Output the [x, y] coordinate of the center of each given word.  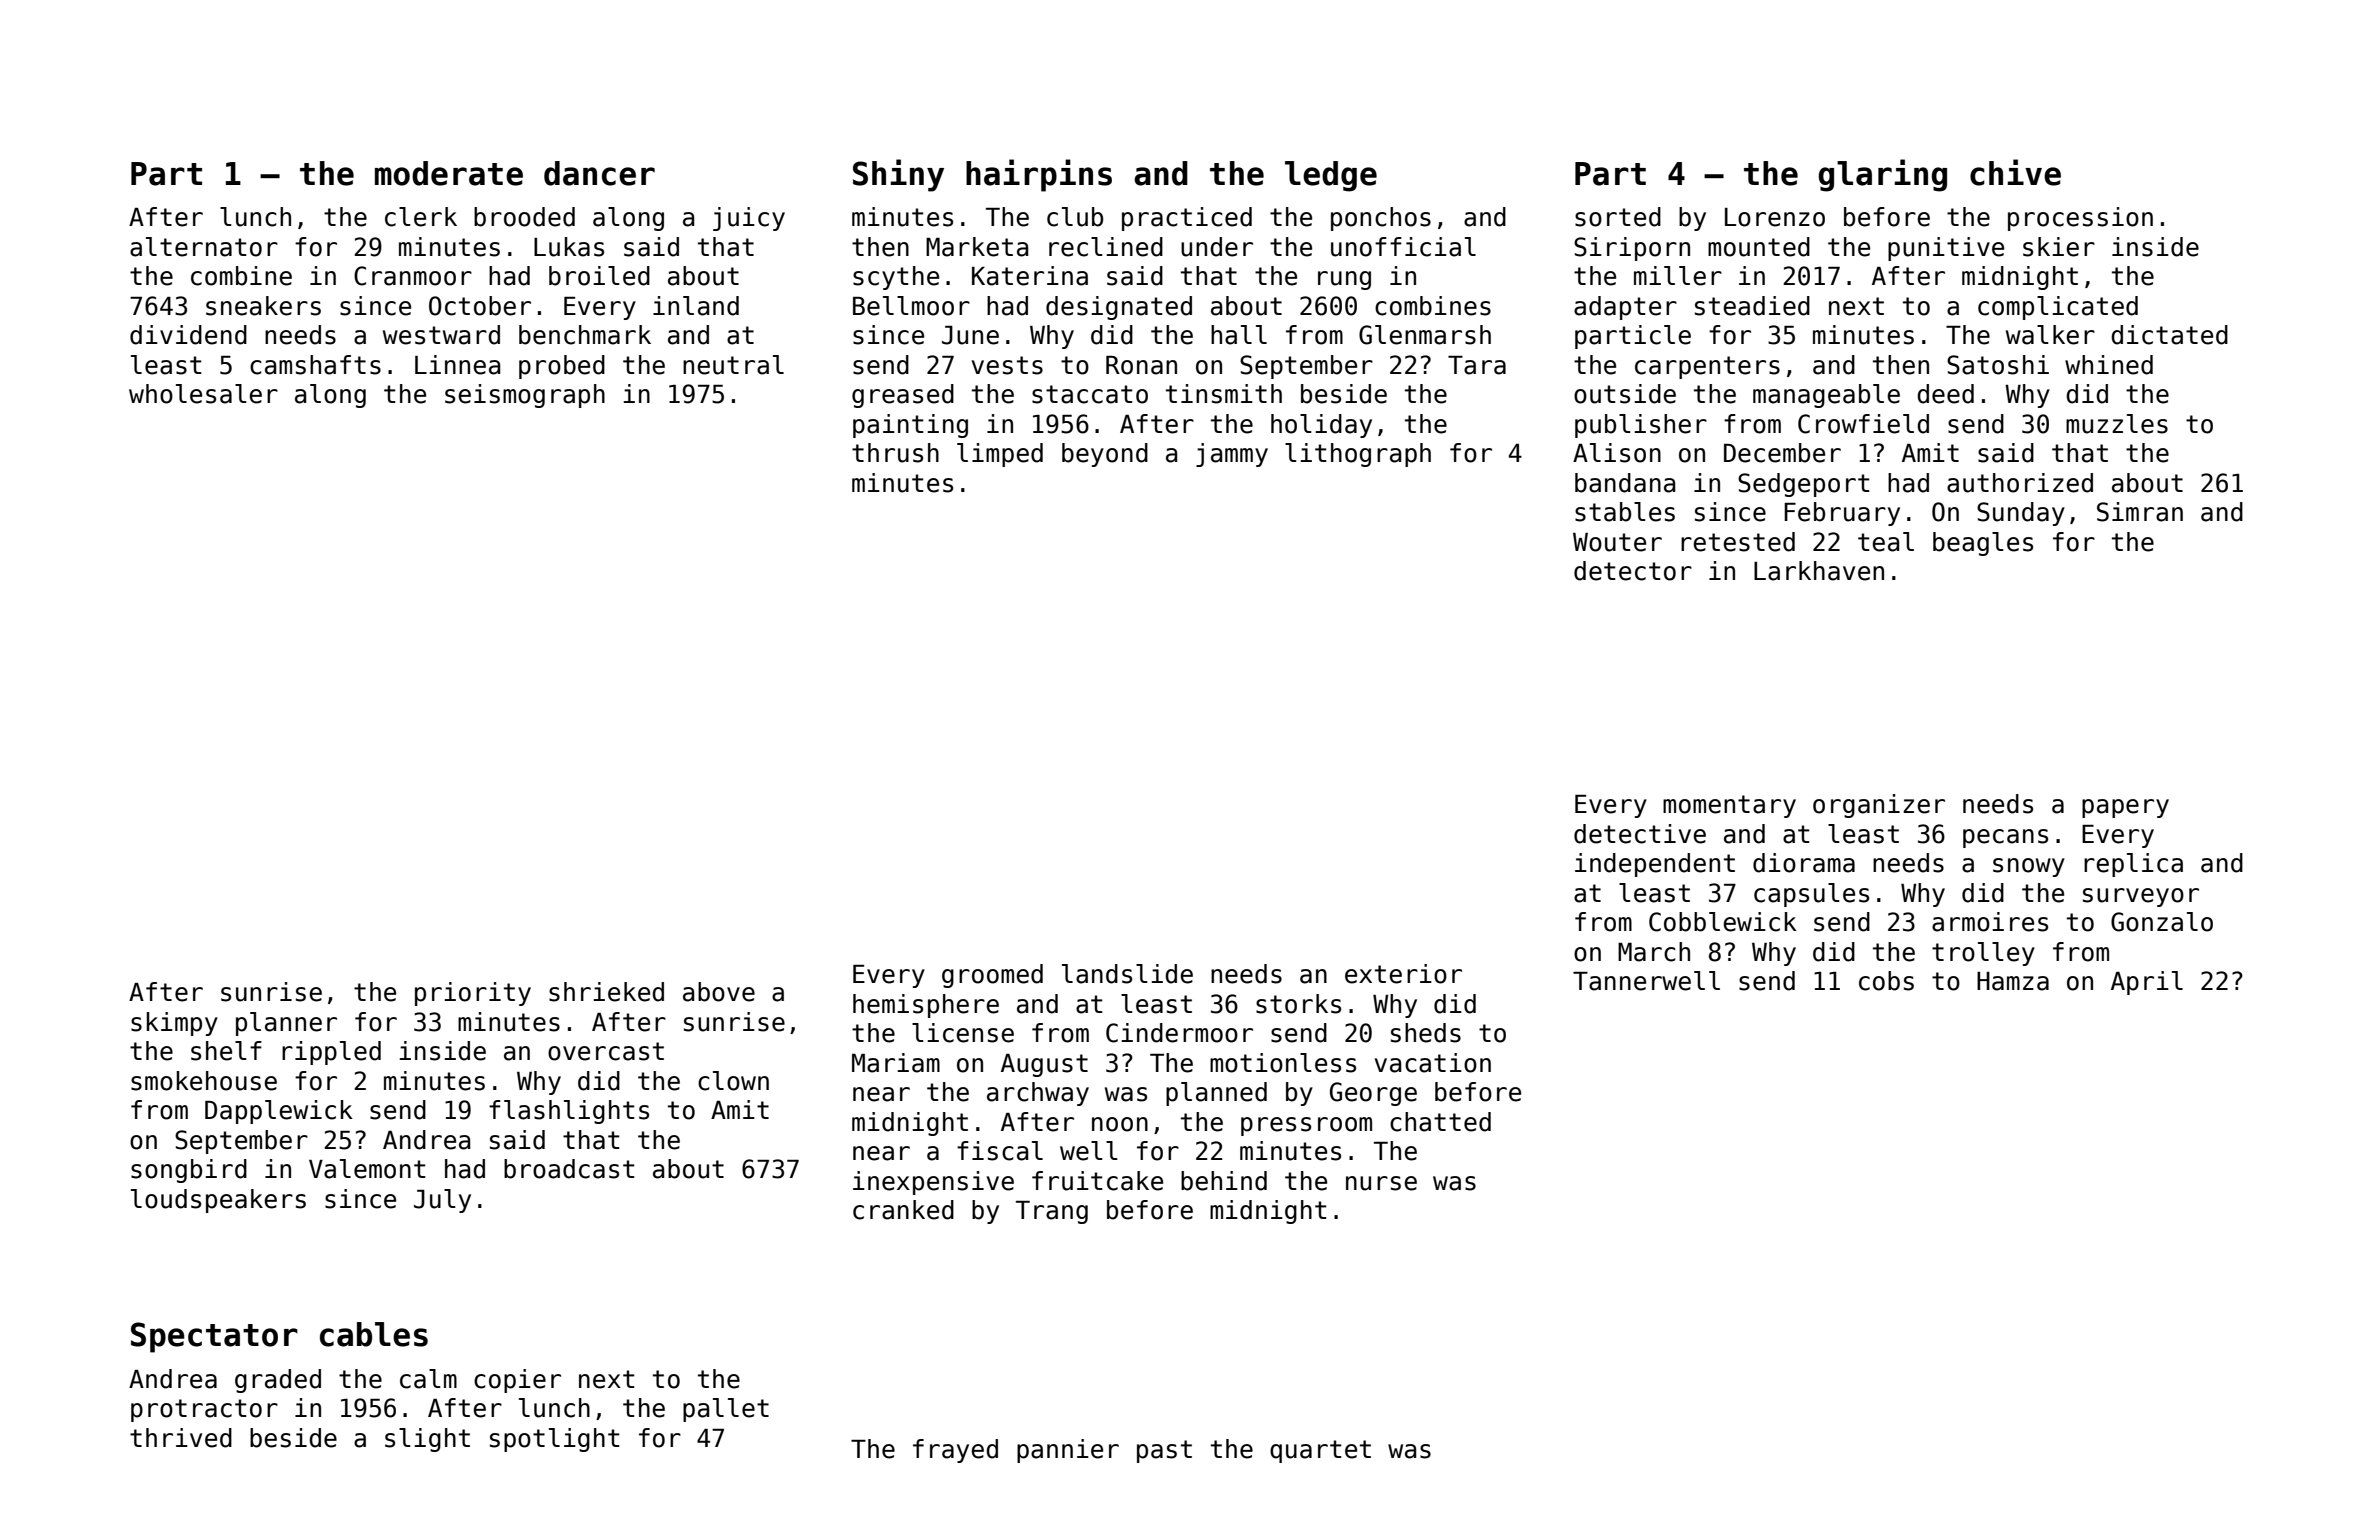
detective [1640, 834]
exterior [1403, 974]
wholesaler [203, 394]
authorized [2020, 483]
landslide [1127, 974]
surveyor [2141, 897]
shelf [226, 1051]
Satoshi [1998, 365]
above [719, 992]
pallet [726, 1410]
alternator [204, 247]
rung [1344, 280]
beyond [1105, 455]
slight [427, 1440]
